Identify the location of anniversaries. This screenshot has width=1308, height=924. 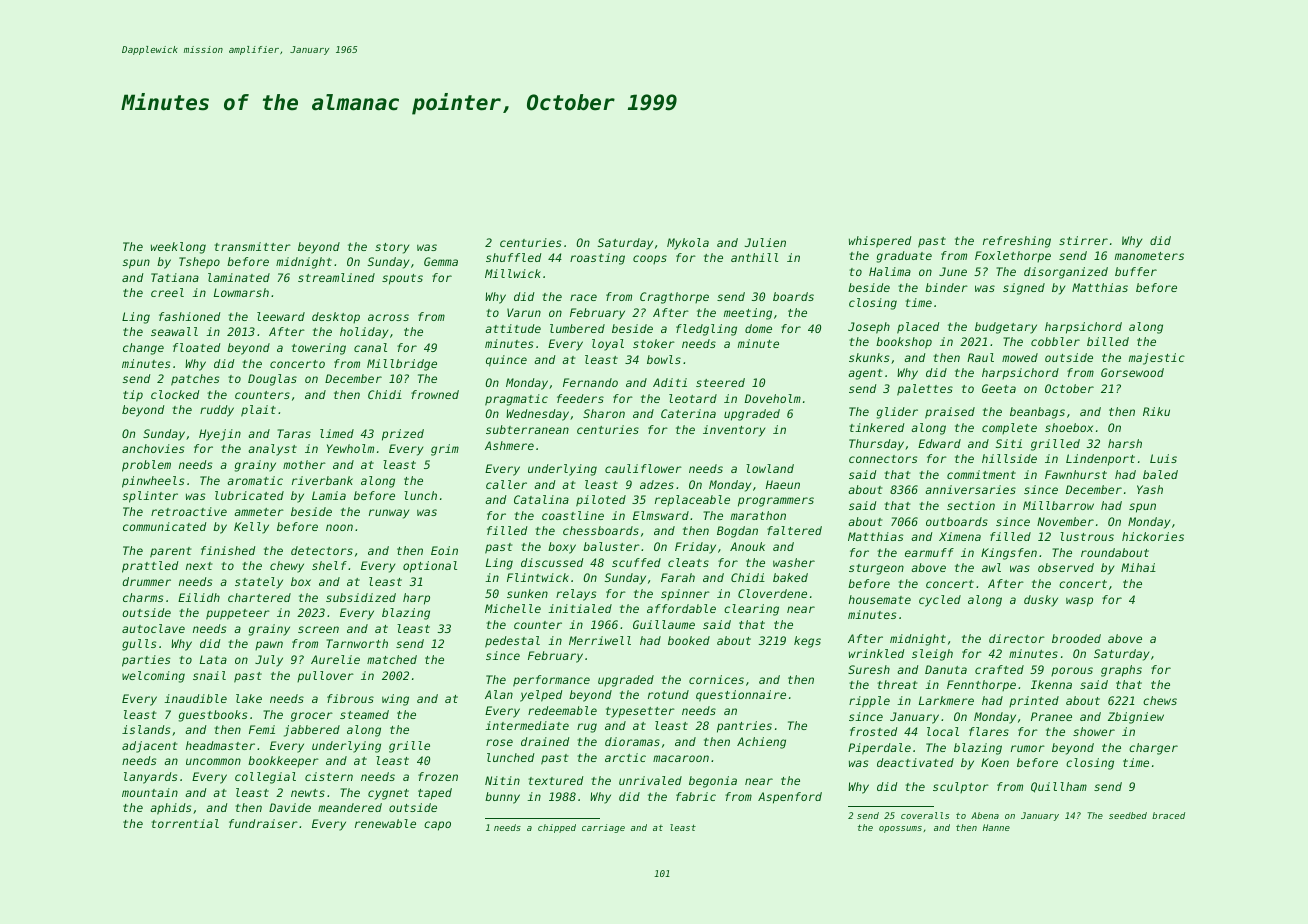
(970, 489).
